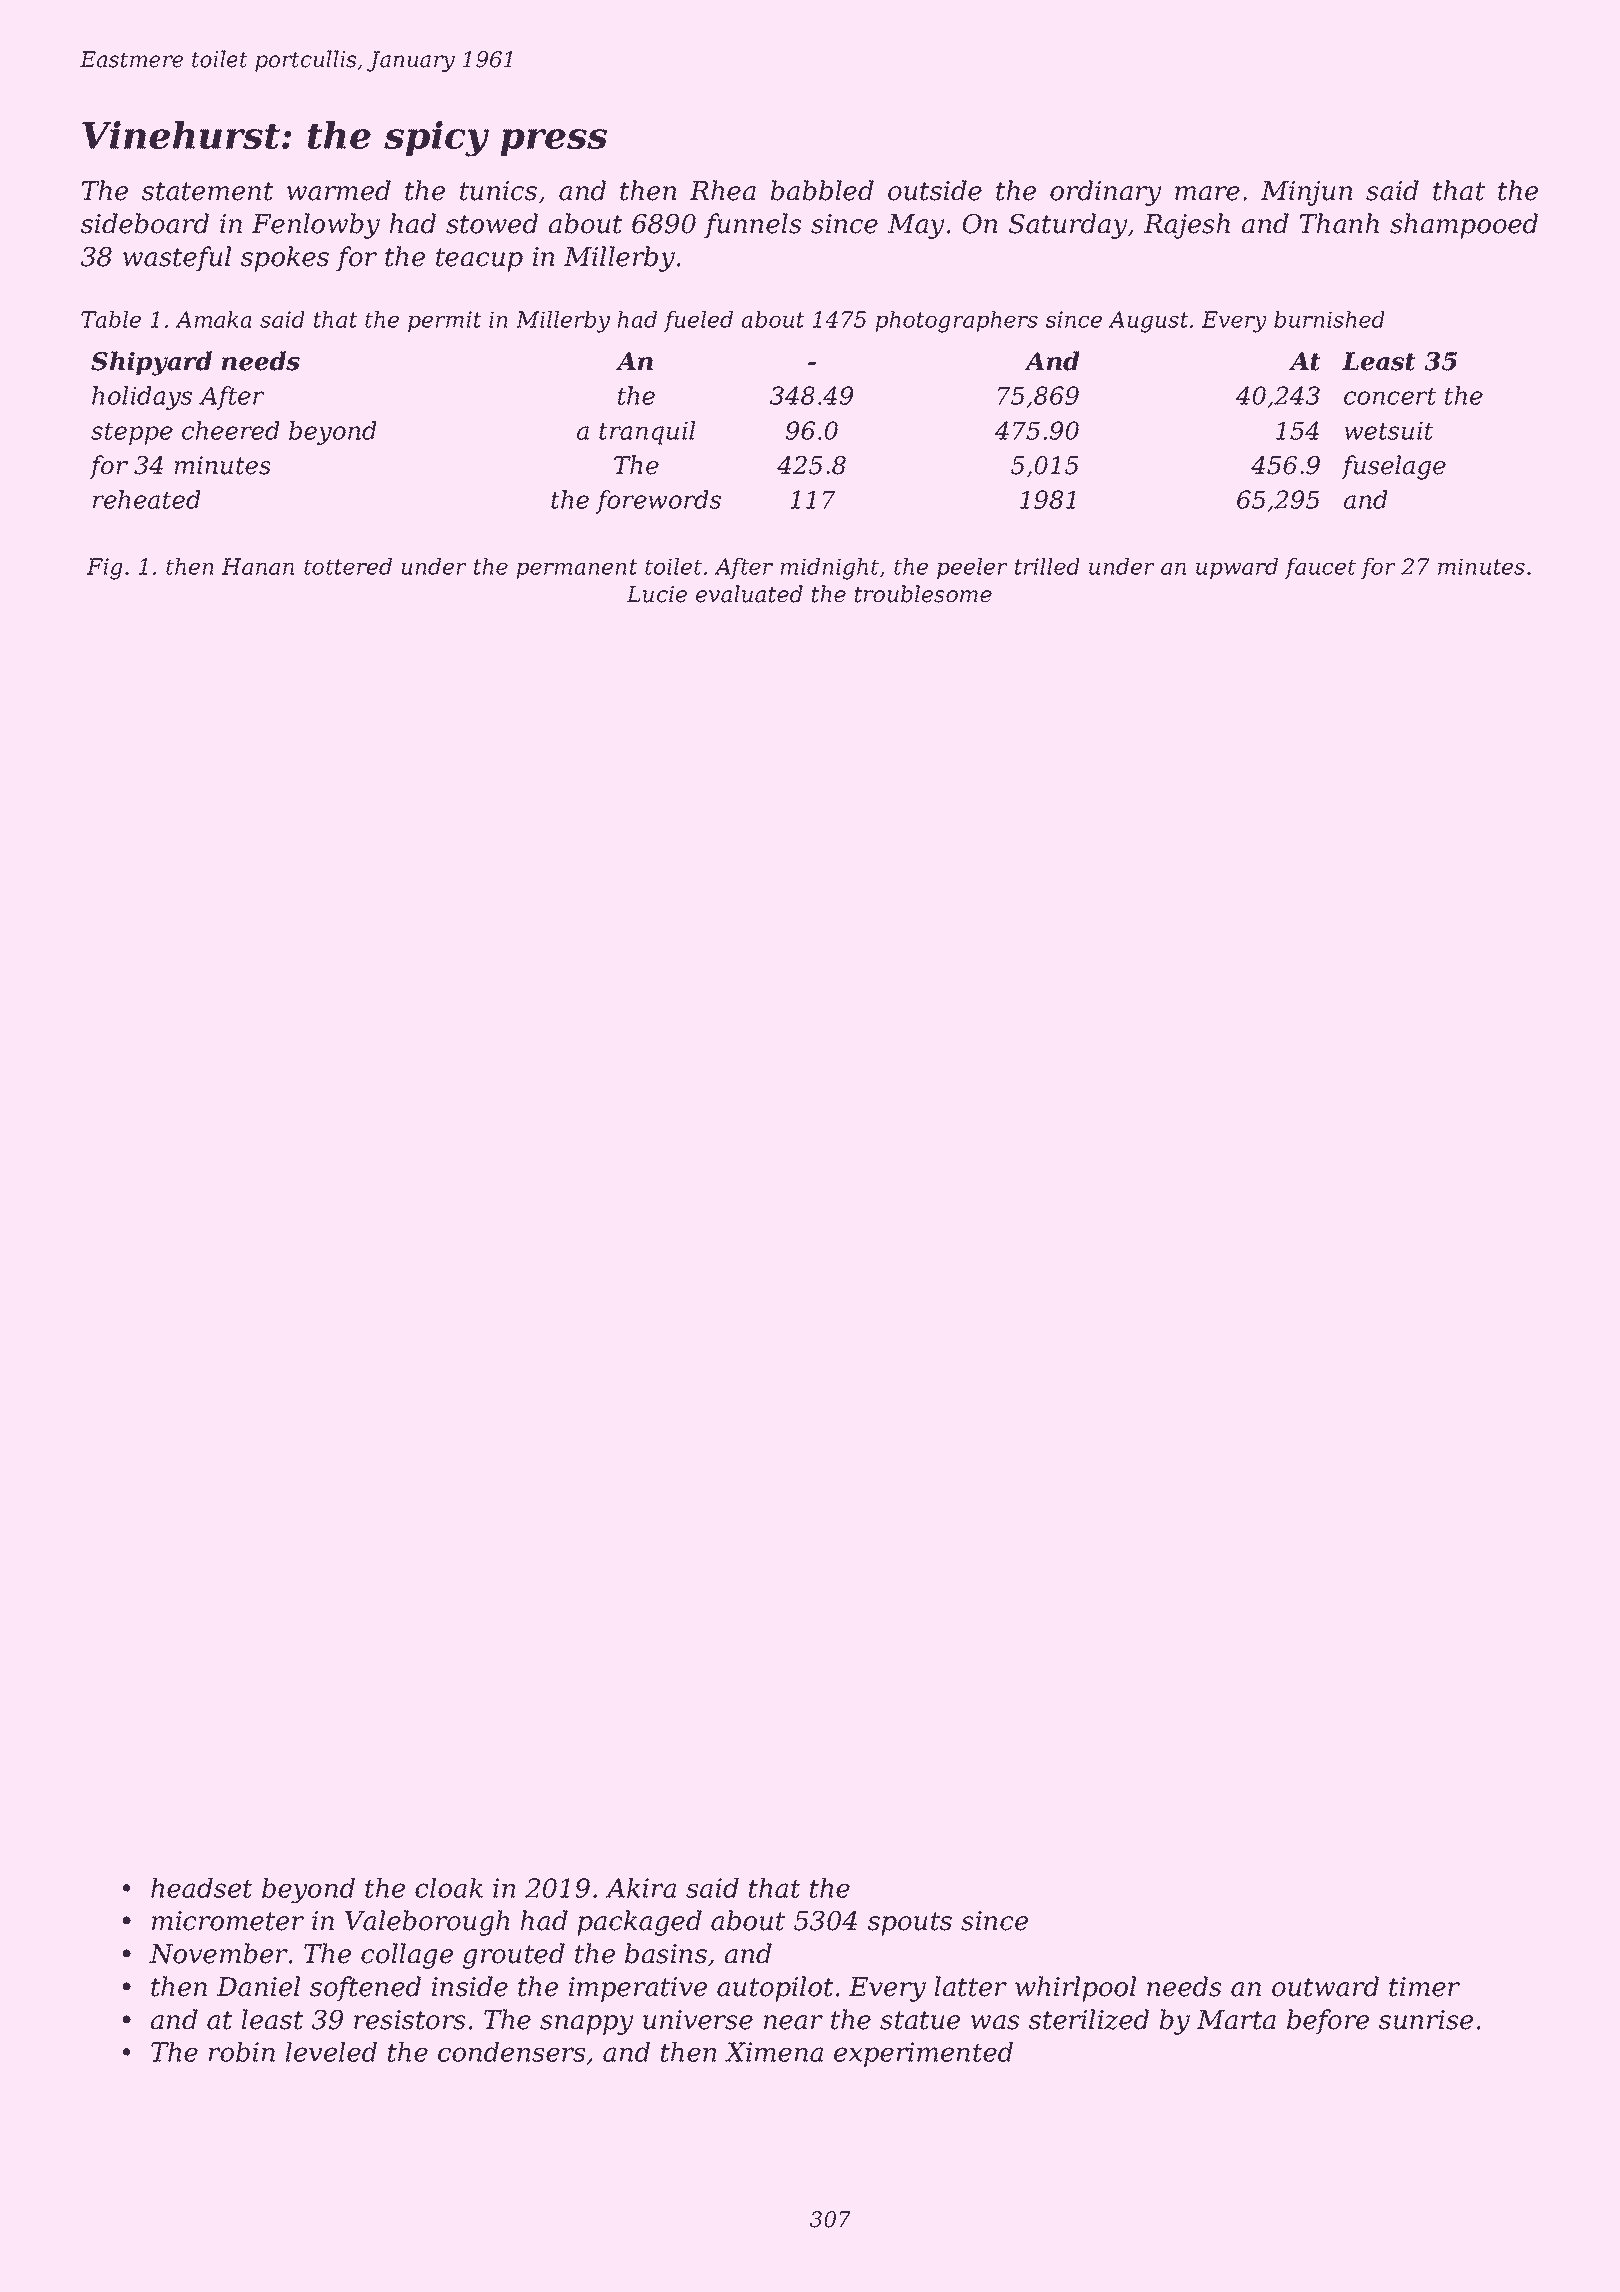  Describe the element at coordinates (202, 1888) in the page. I see `headset` at that location.
